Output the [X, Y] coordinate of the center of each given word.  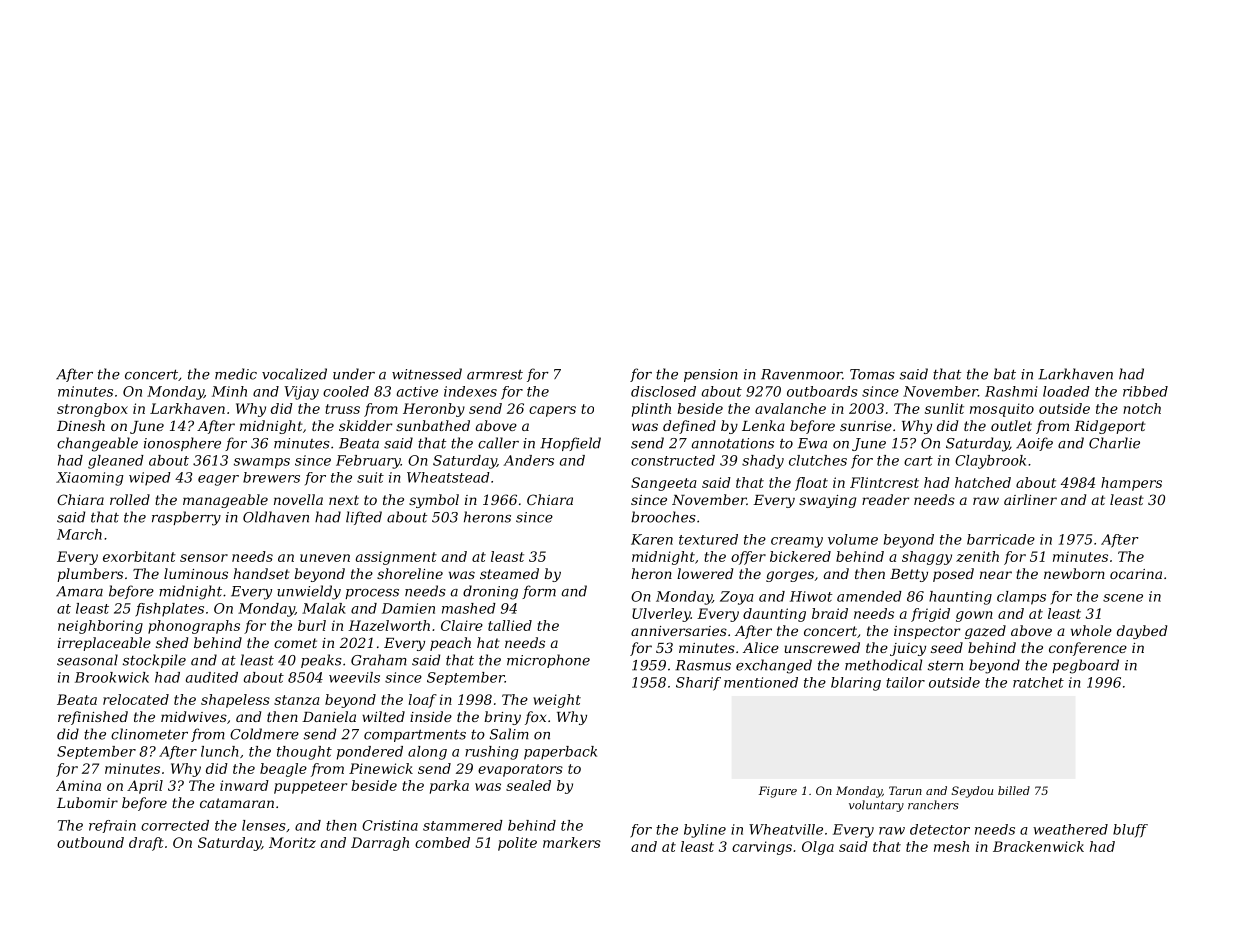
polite [517, 844]
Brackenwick [1038, 846]
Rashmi [1011, 391]
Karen [652, 539]
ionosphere [182, 444]
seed [947, 647]
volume [853, 539]
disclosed [663, 391]
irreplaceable [104, 644]
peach [450, 644]
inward [244, 785]
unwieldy [309, 592]
